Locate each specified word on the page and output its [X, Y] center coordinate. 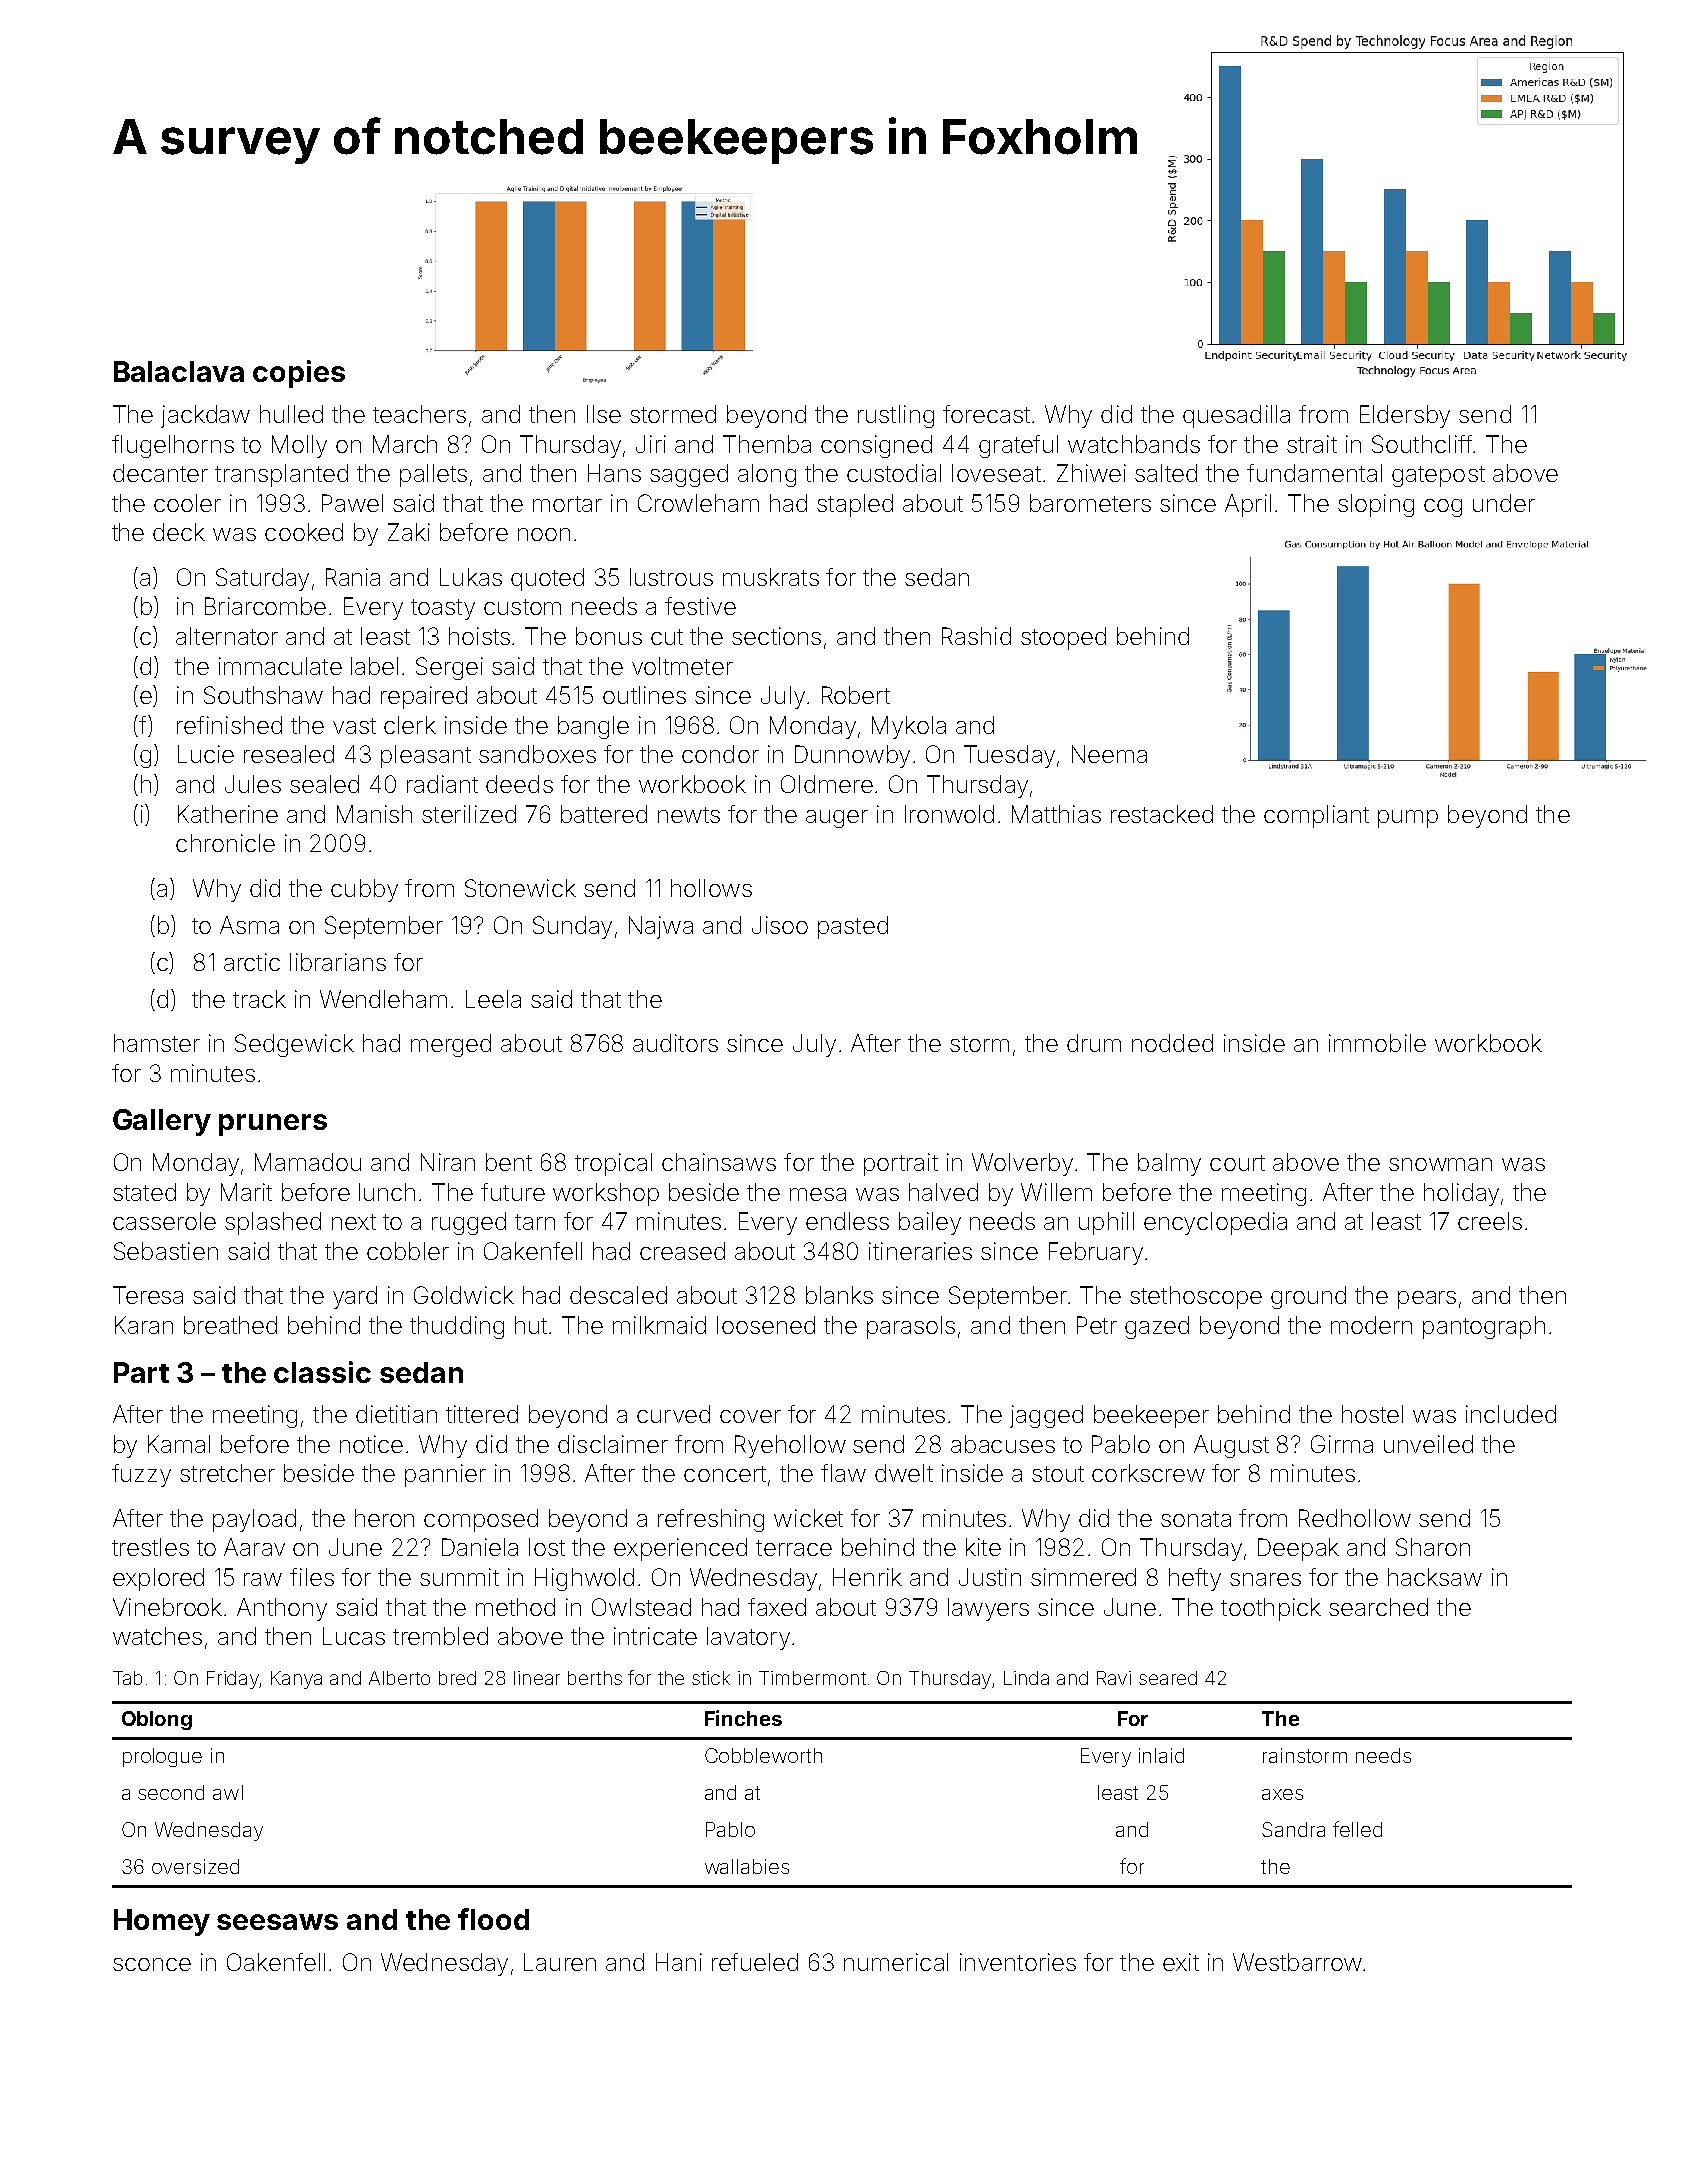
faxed [777, 1607]
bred [457, 1678]
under [1504, 503]
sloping [1376, 505]
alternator [227, 636]
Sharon [1433, 1547]
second [171, 1792]
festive [700, 606]
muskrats [771, 577]
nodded [1172, 1043]
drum [1094, 1043]
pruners [273, 1125]
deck [179, 532]
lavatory [748, 1638]
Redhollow [1355, 1518]
